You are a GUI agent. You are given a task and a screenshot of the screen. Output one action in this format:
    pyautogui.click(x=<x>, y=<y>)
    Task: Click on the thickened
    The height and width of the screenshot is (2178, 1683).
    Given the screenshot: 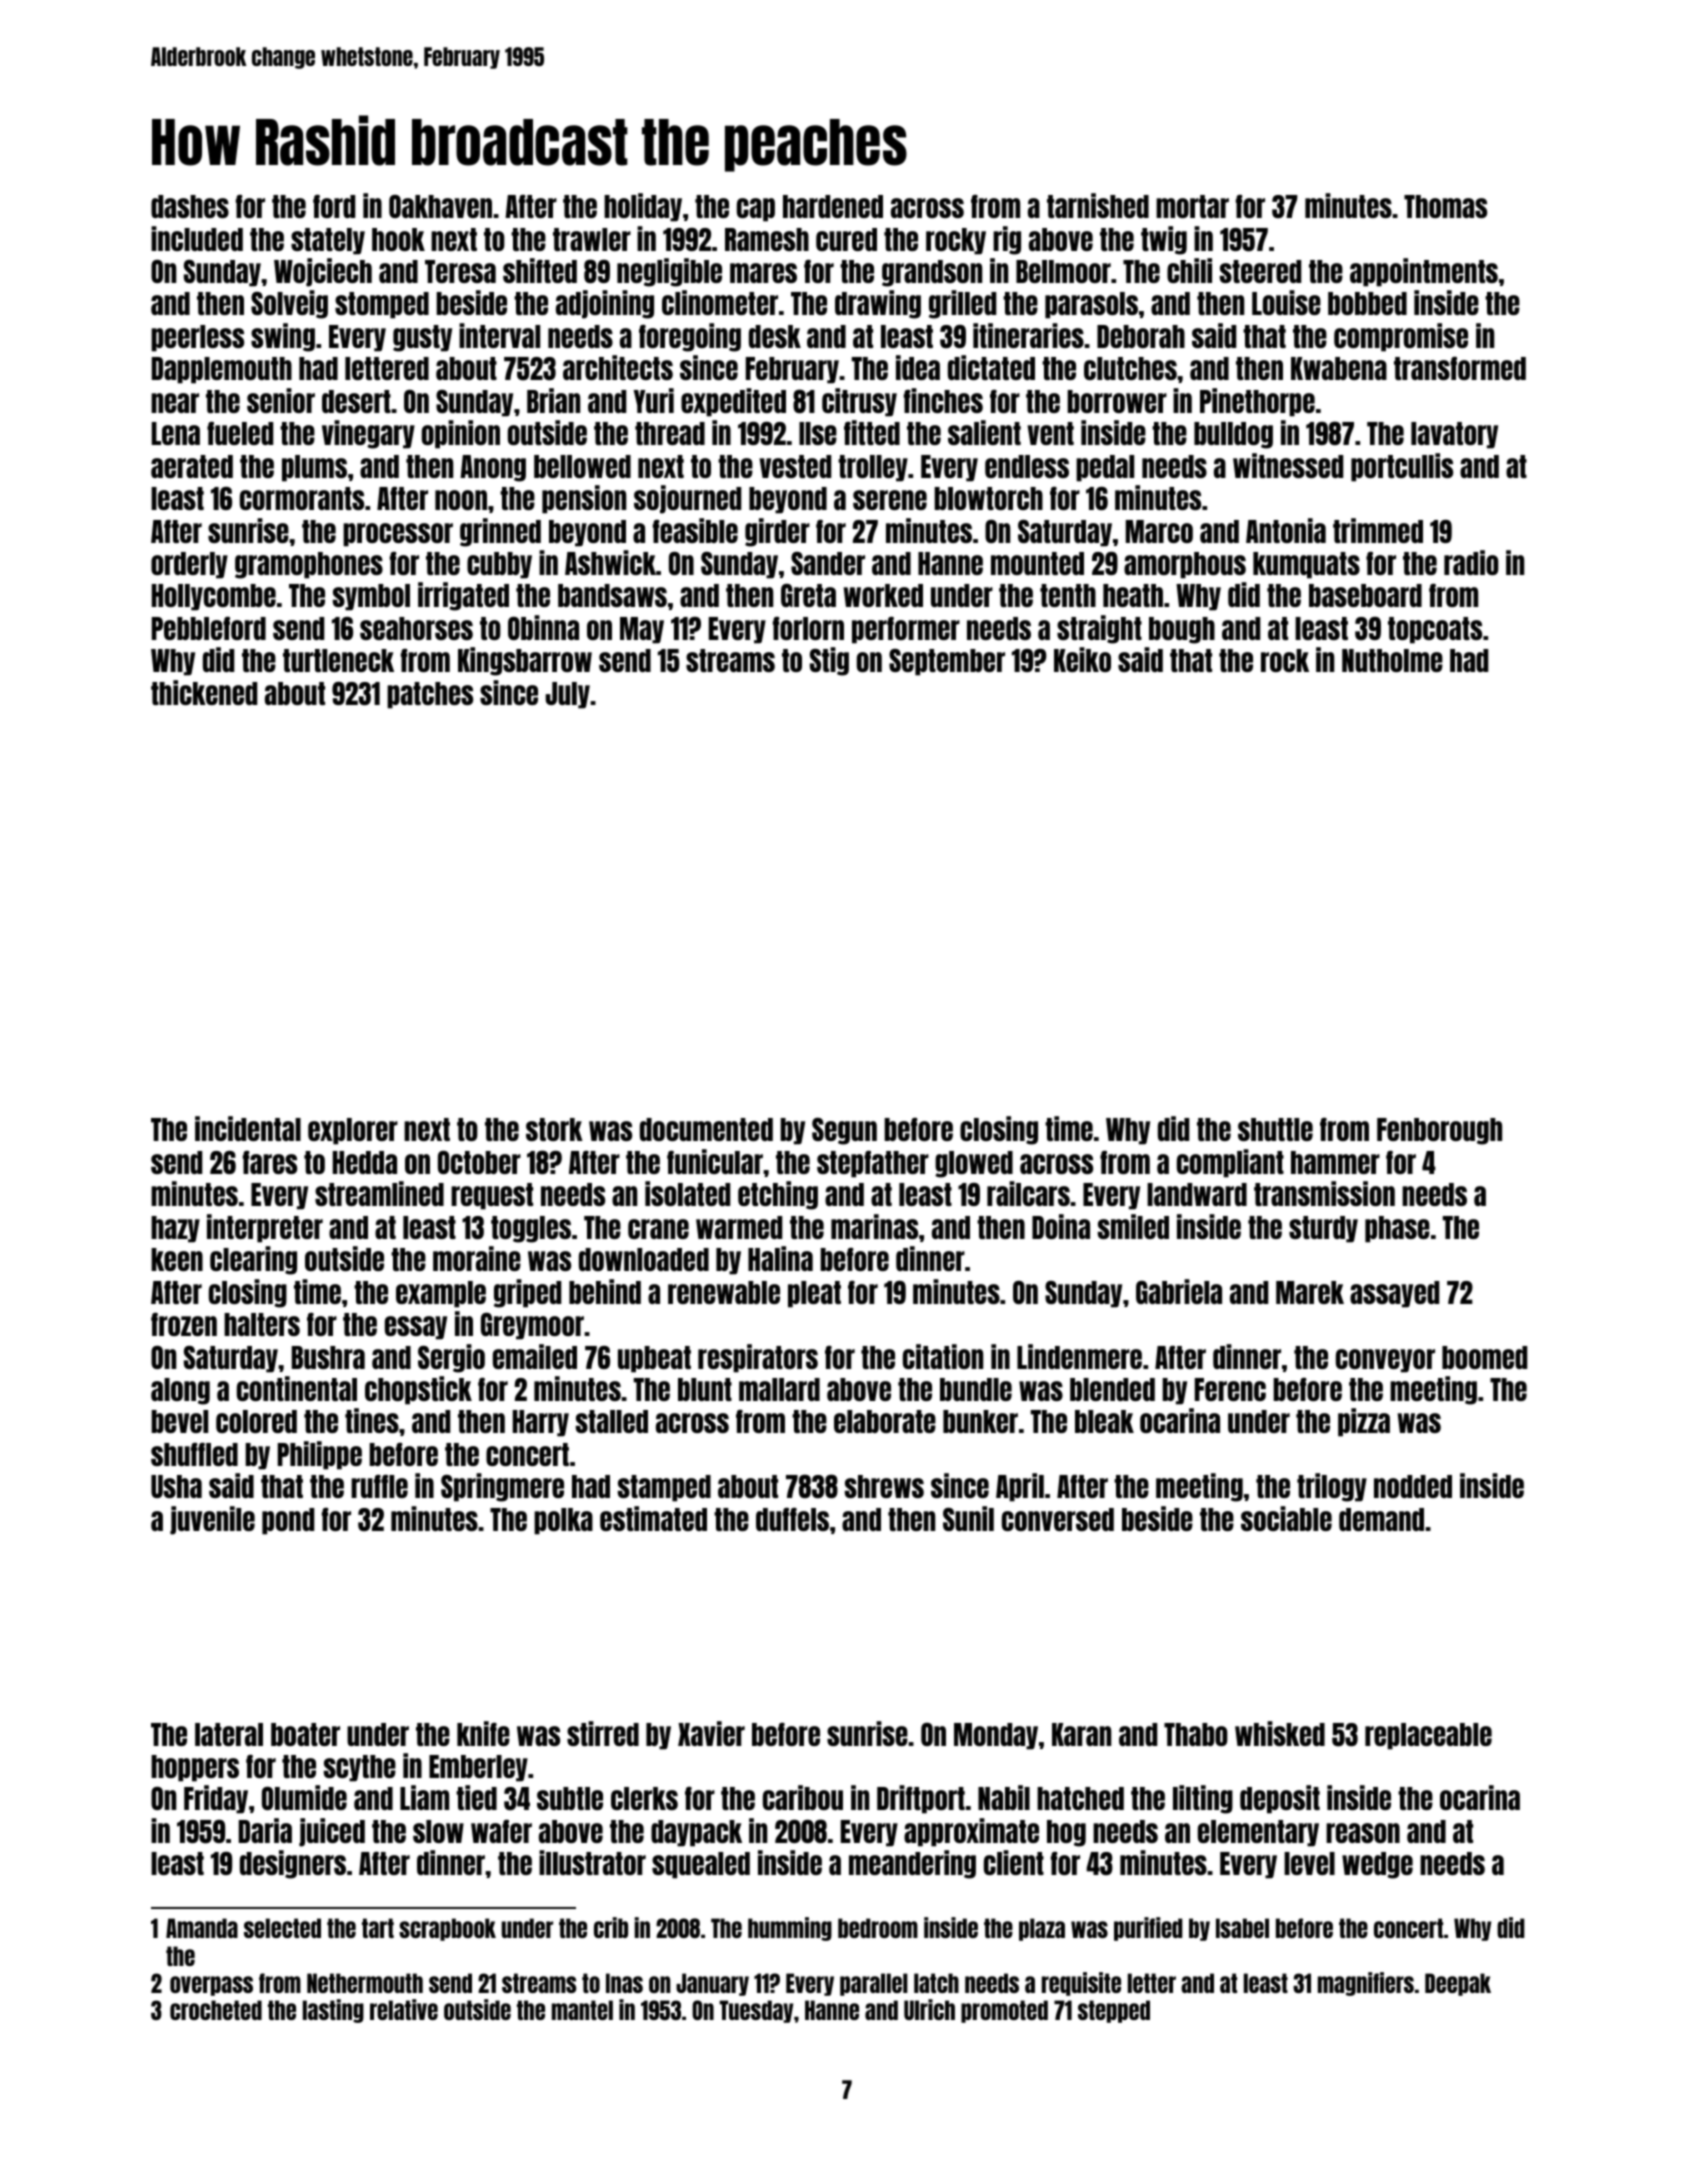 What is the action you would take?
    pyautogui.click(x=204, y=692)
